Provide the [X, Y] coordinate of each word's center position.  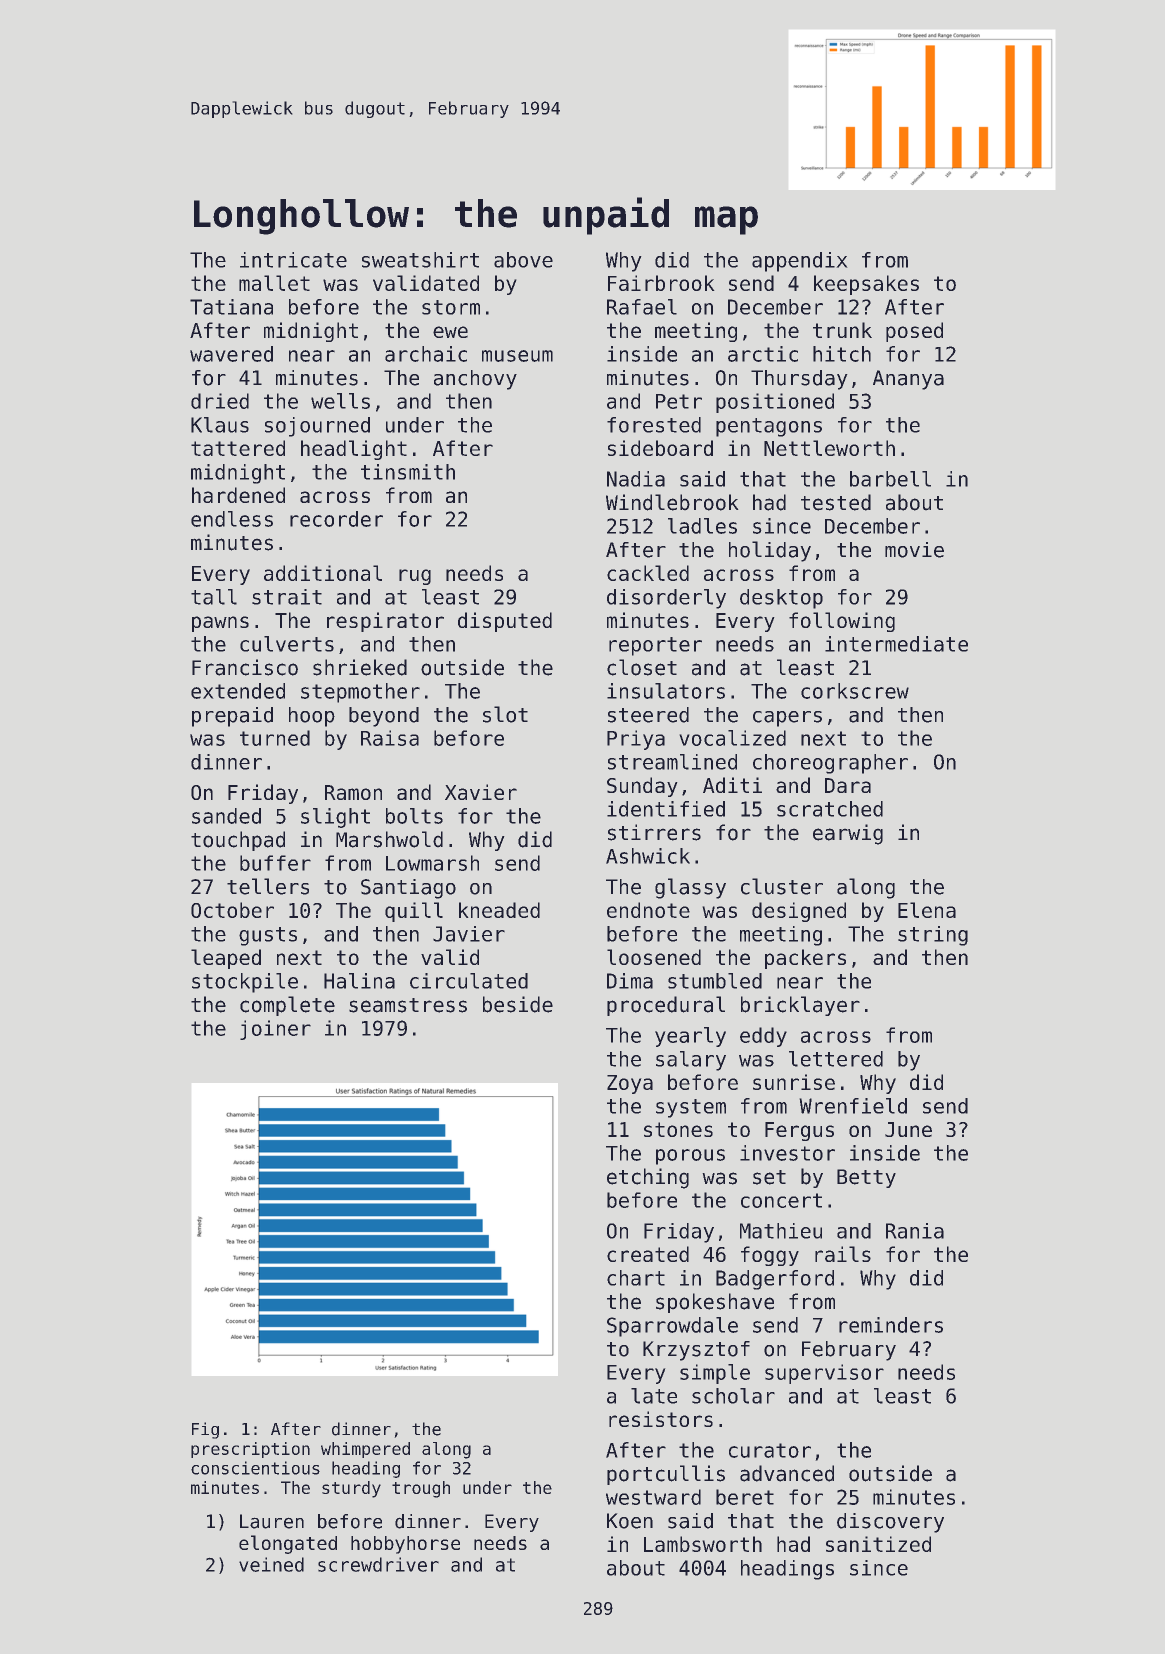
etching [648, 1178]
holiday [770, 551]
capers [787, 719]
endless [232, 519]
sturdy [351, 1489]
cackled [648, 573]
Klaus [220, 425]
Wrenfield [853, 1106]
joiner [275, 1030]
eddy [763, 1037]
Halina [359, 981]
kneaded [499, 910]
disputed [505, 622]
